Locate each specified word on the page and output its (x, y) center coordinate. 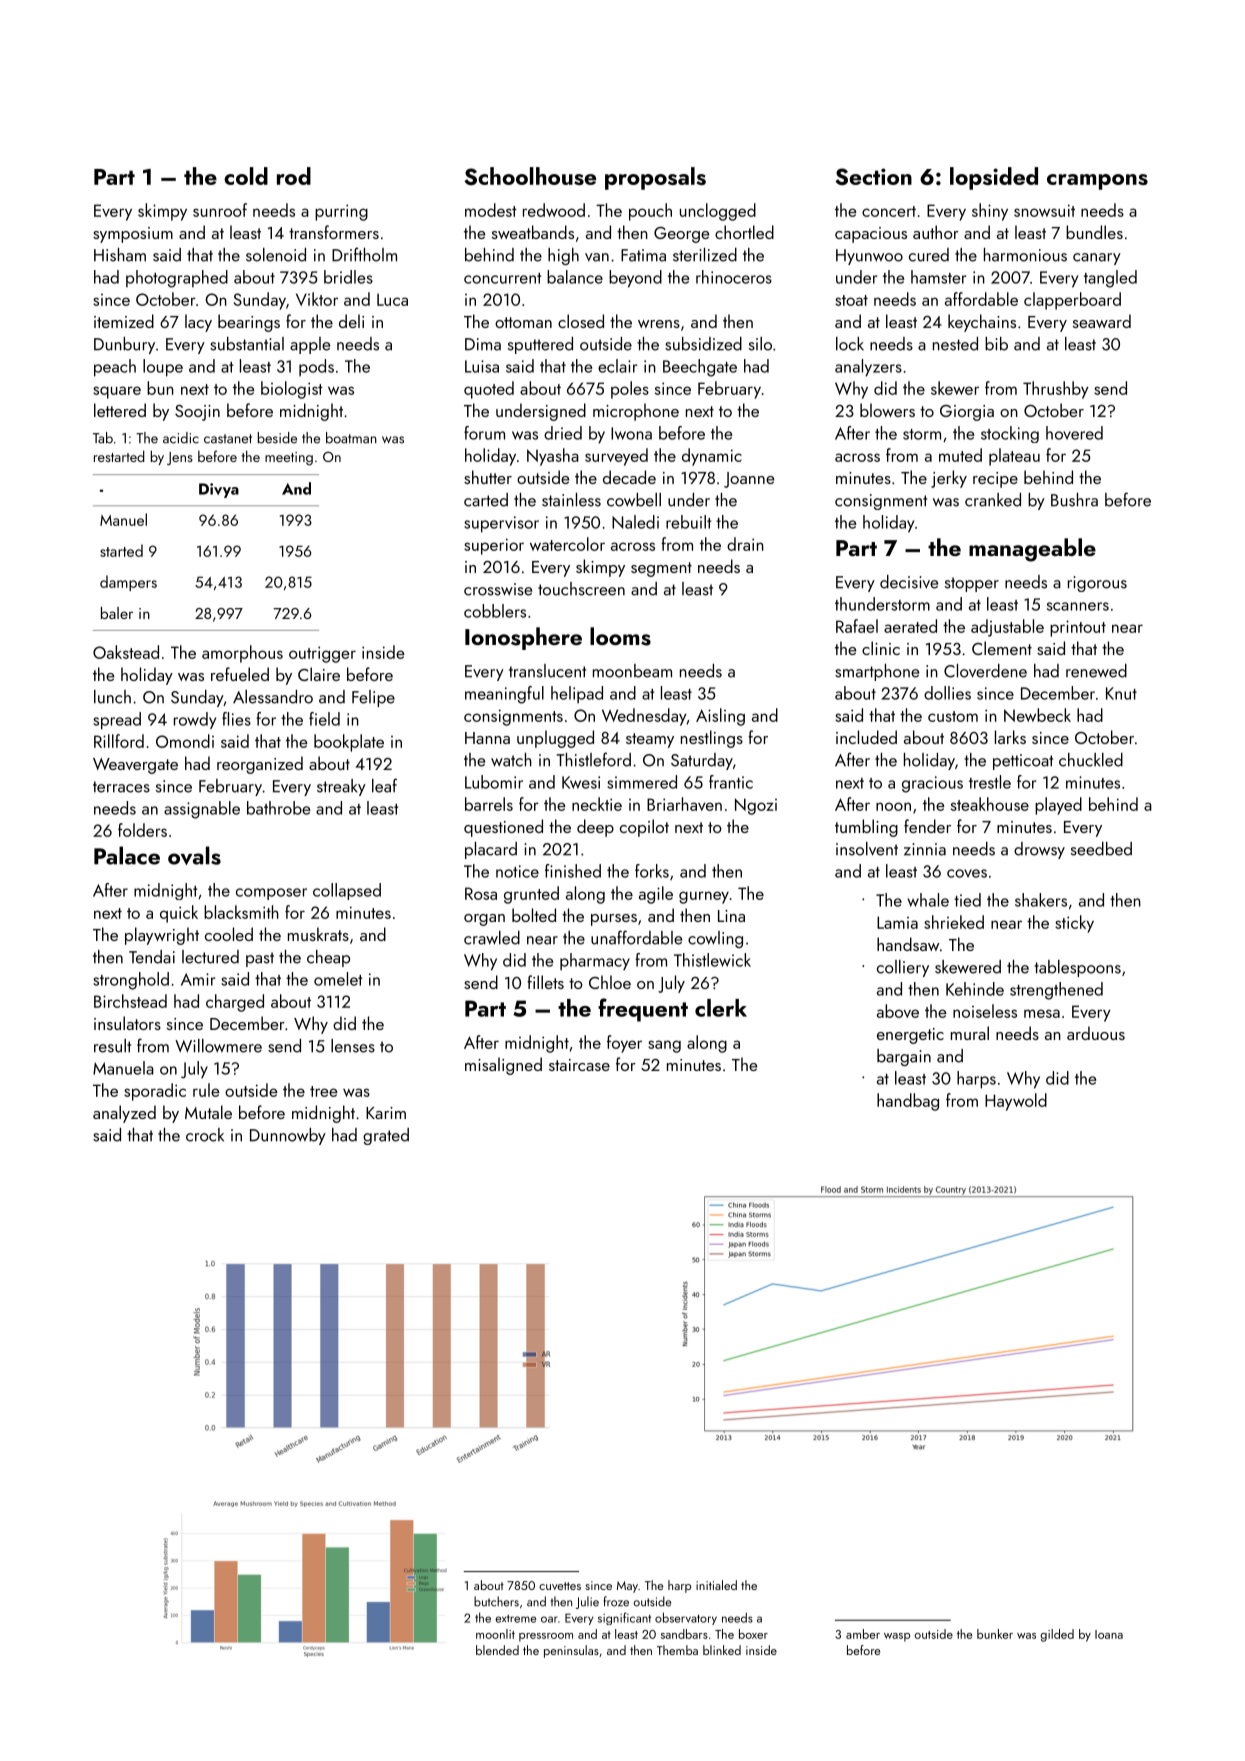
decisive (909, 582)
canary (1097, 259)
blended (497, 1650)
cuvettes (560, 1586)
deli (351, 321)
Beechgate (700, 368)
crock (205, 1135)
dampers (128, 583)
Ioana (1109, 1634)
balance (575, 277)
